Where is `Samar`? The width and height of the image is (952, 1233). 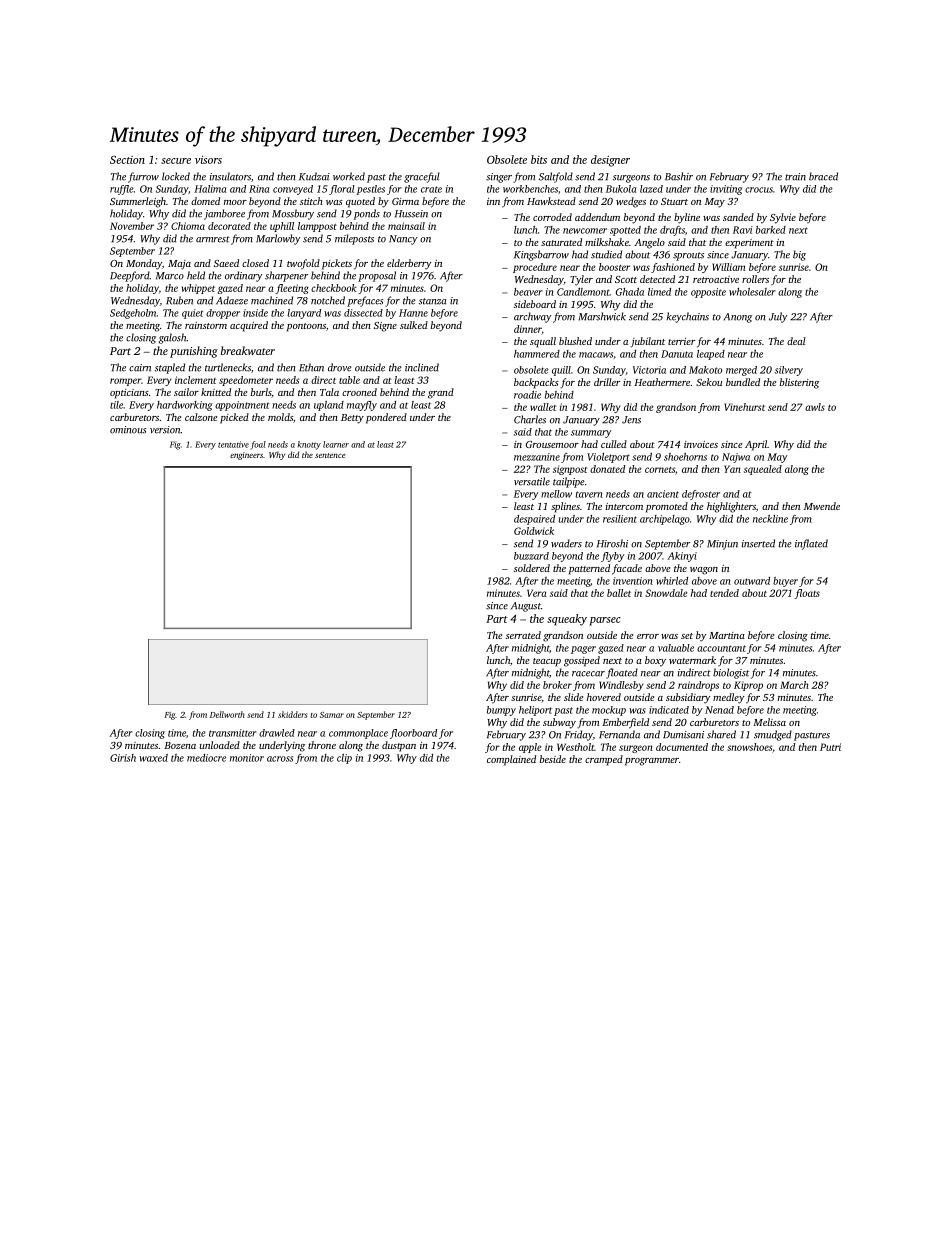 Samar is located at coordinates (332, 715).
